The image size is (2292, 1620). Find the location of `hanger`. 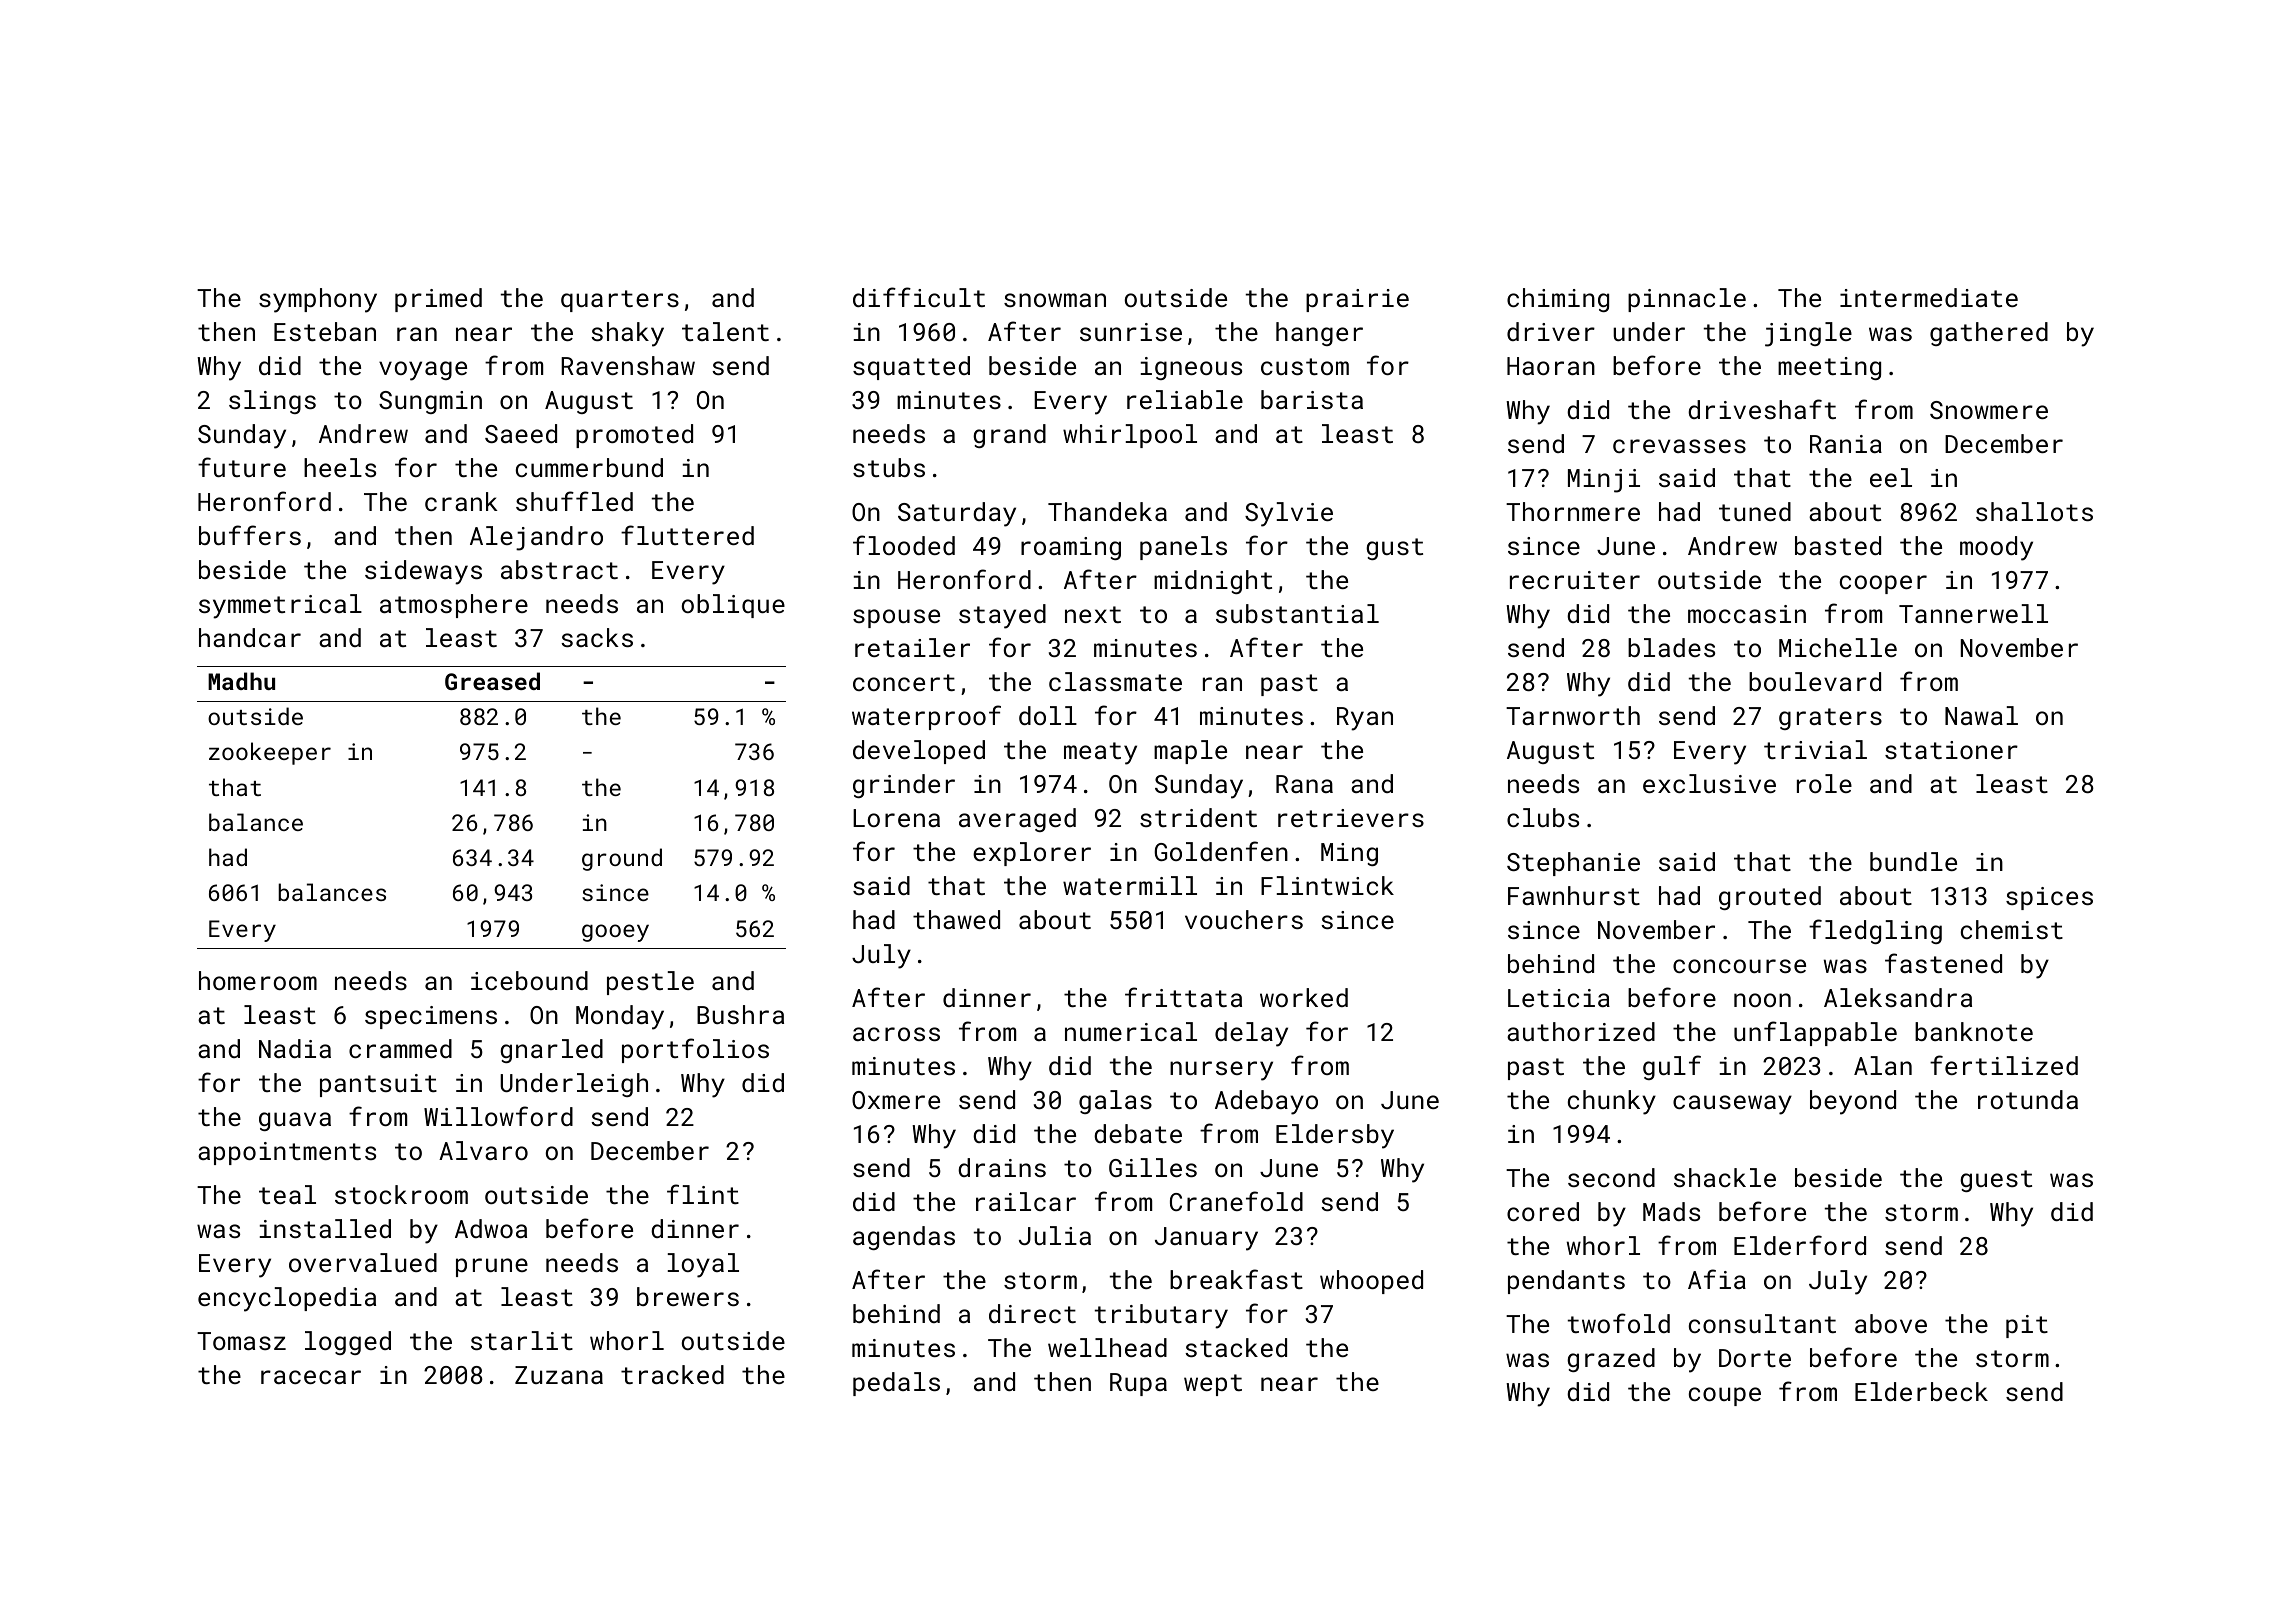

hanger is located at coordinates (1319, 334).
